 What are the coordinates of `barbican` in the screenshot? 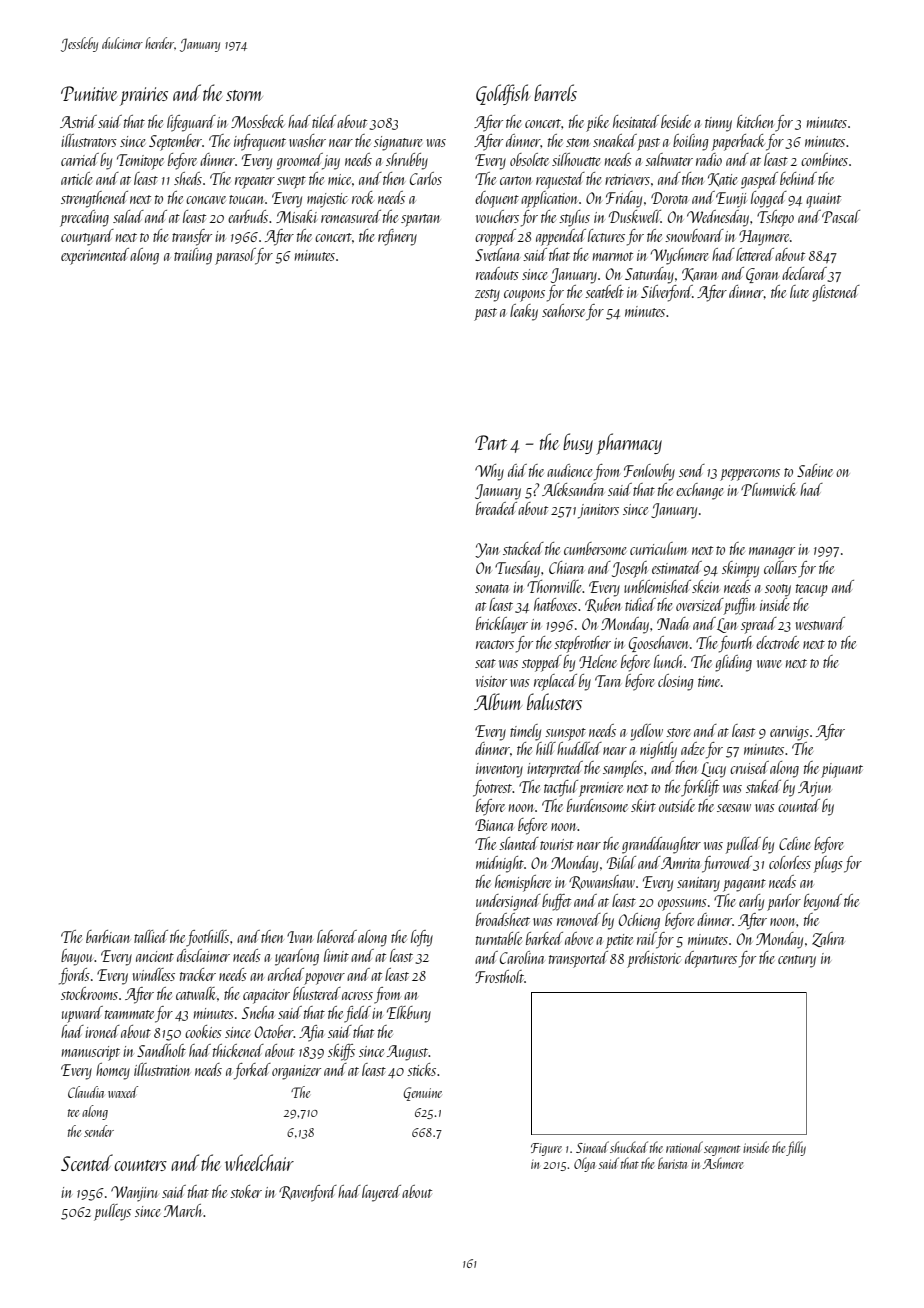 It's located at (108, 936).
